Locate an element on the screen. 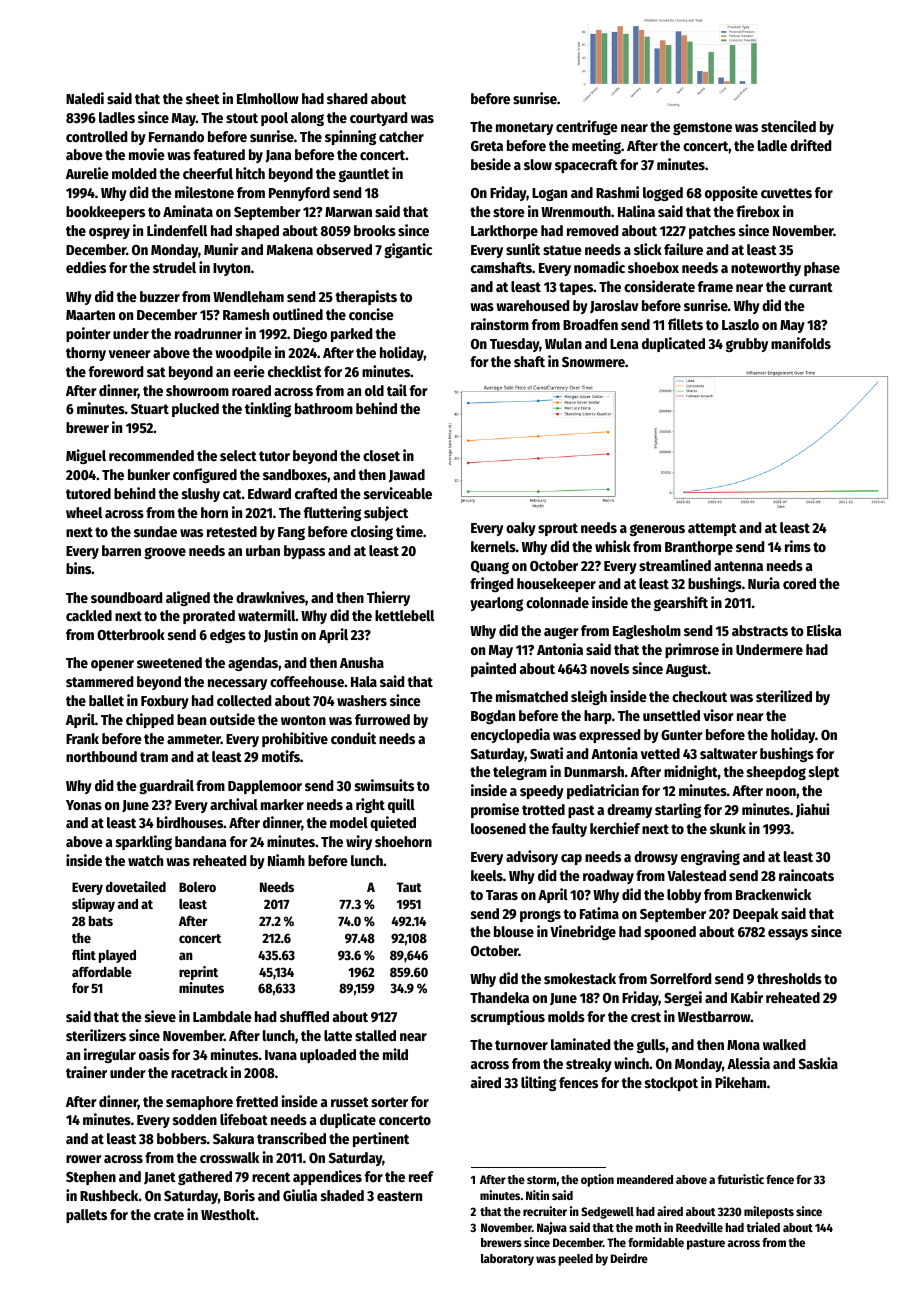 The image size is (908, 1316). stenciled is located at coordinates (788, 126).
